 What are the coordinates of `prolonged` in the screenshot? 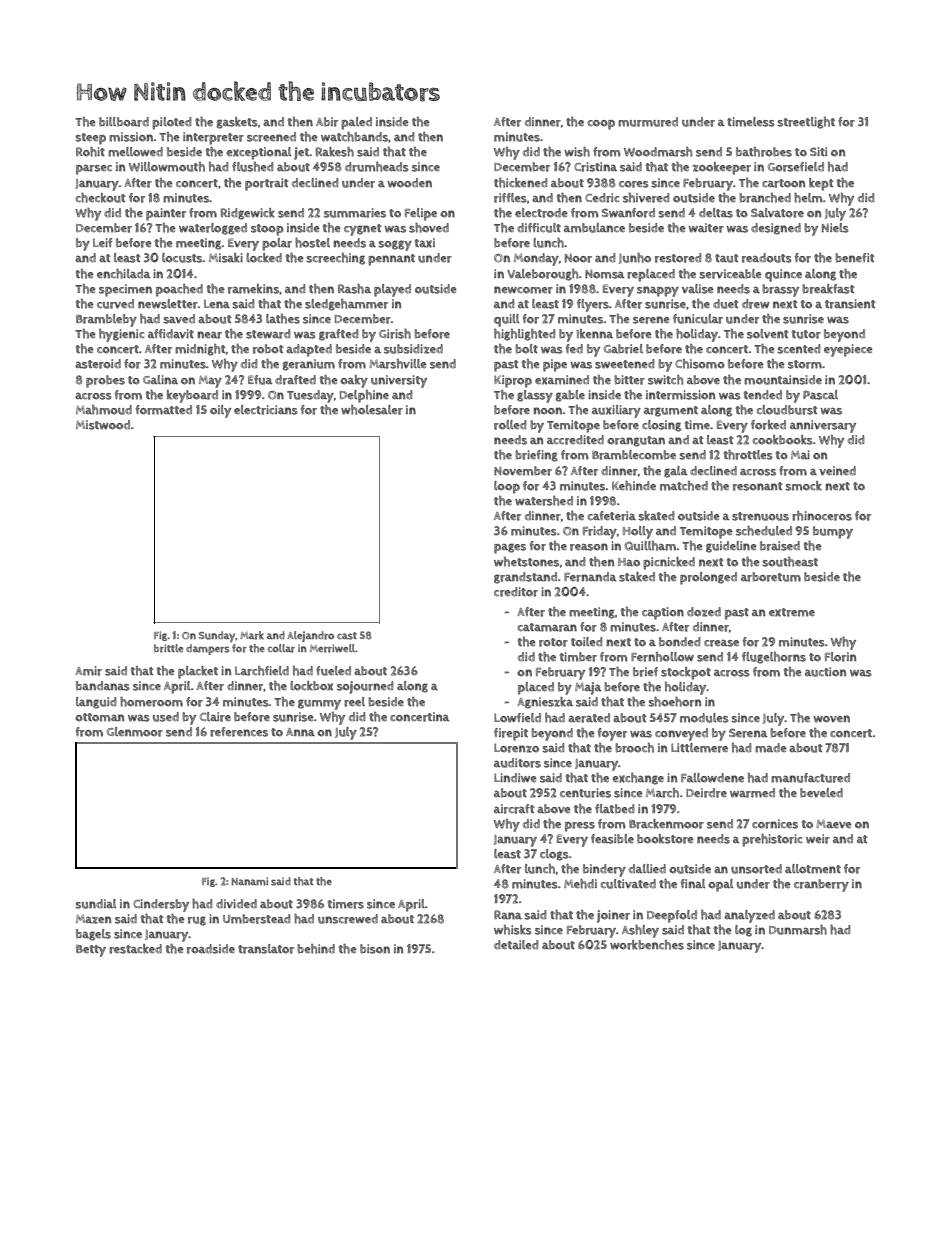 It's located at (708, 578).
